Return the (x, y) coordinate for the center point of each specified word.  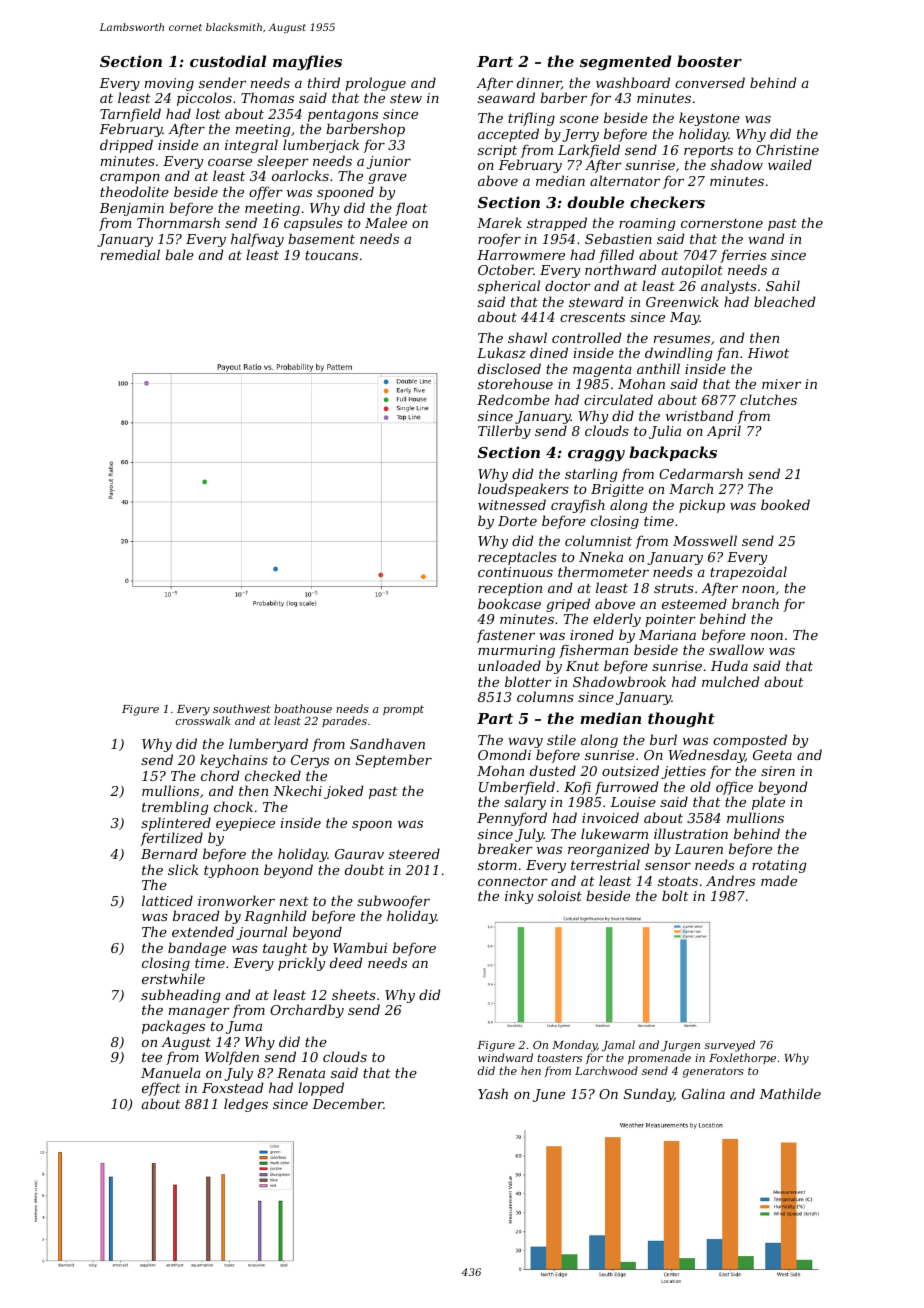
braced (196, 915)
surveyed (730, 1046)
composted (750, 741)
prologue (375, 84)
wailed (790, 164)
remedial (130, 254)
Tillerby (504, 432)
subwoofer (393, 902)
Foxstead (232, 1087)
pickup (702, 506)
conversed (710, 82)
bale (179, 254)
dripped (126, 146)
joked (343, 792)
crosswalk (203, 721)
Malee (386, 222)
